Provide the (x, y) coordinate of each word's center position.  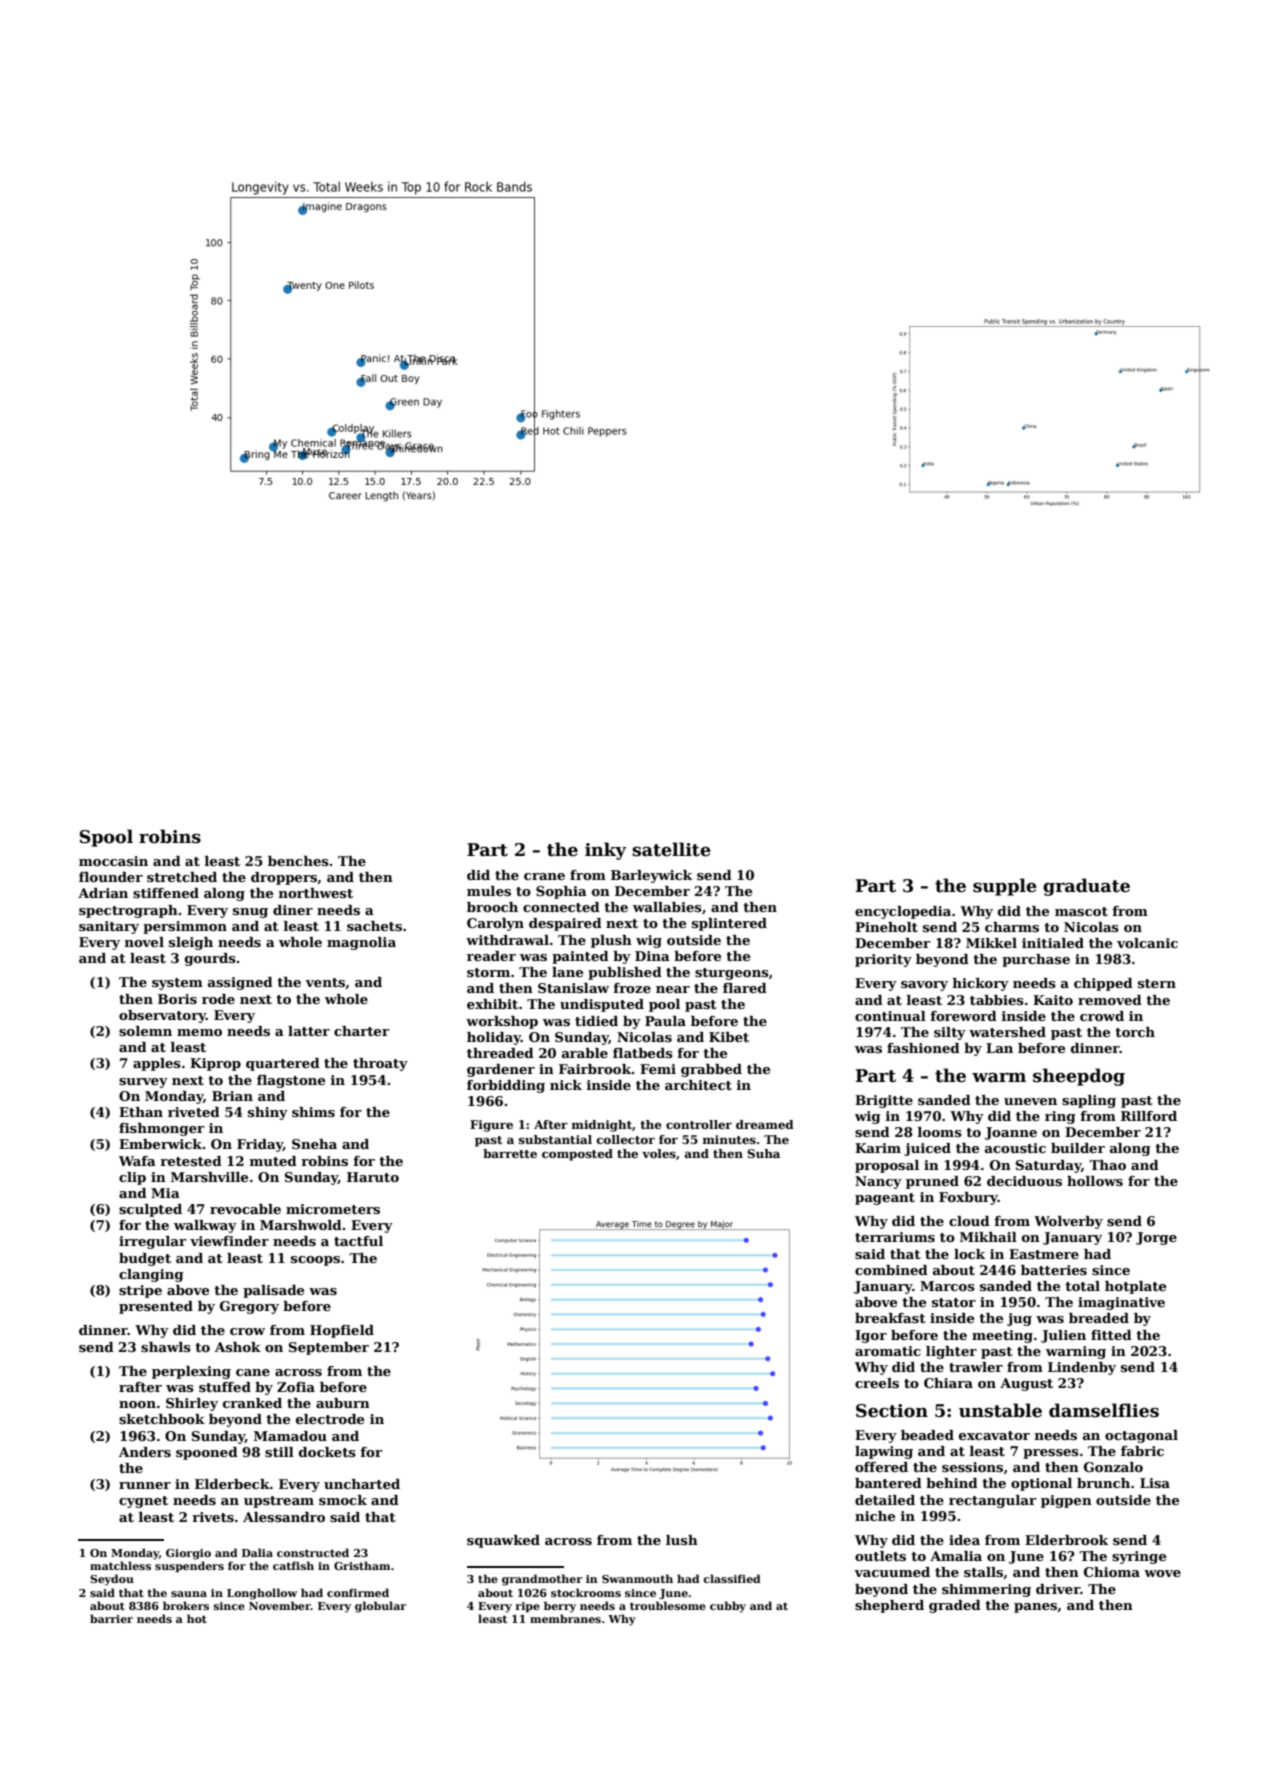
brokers (186, 1605)
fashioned (923, 1048)
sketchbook (162, 1419)
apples (157, 1064)
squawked (503, 1541)
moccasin (113, 861)
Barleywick (651, 876)
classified (732, 1578)
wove (1162, 1573)
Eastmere (1044, 1254)
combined (891, 1270)
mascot (1081, 911)
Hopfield (342, 1331)
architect (698, 1085)
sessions (972, 1467)
